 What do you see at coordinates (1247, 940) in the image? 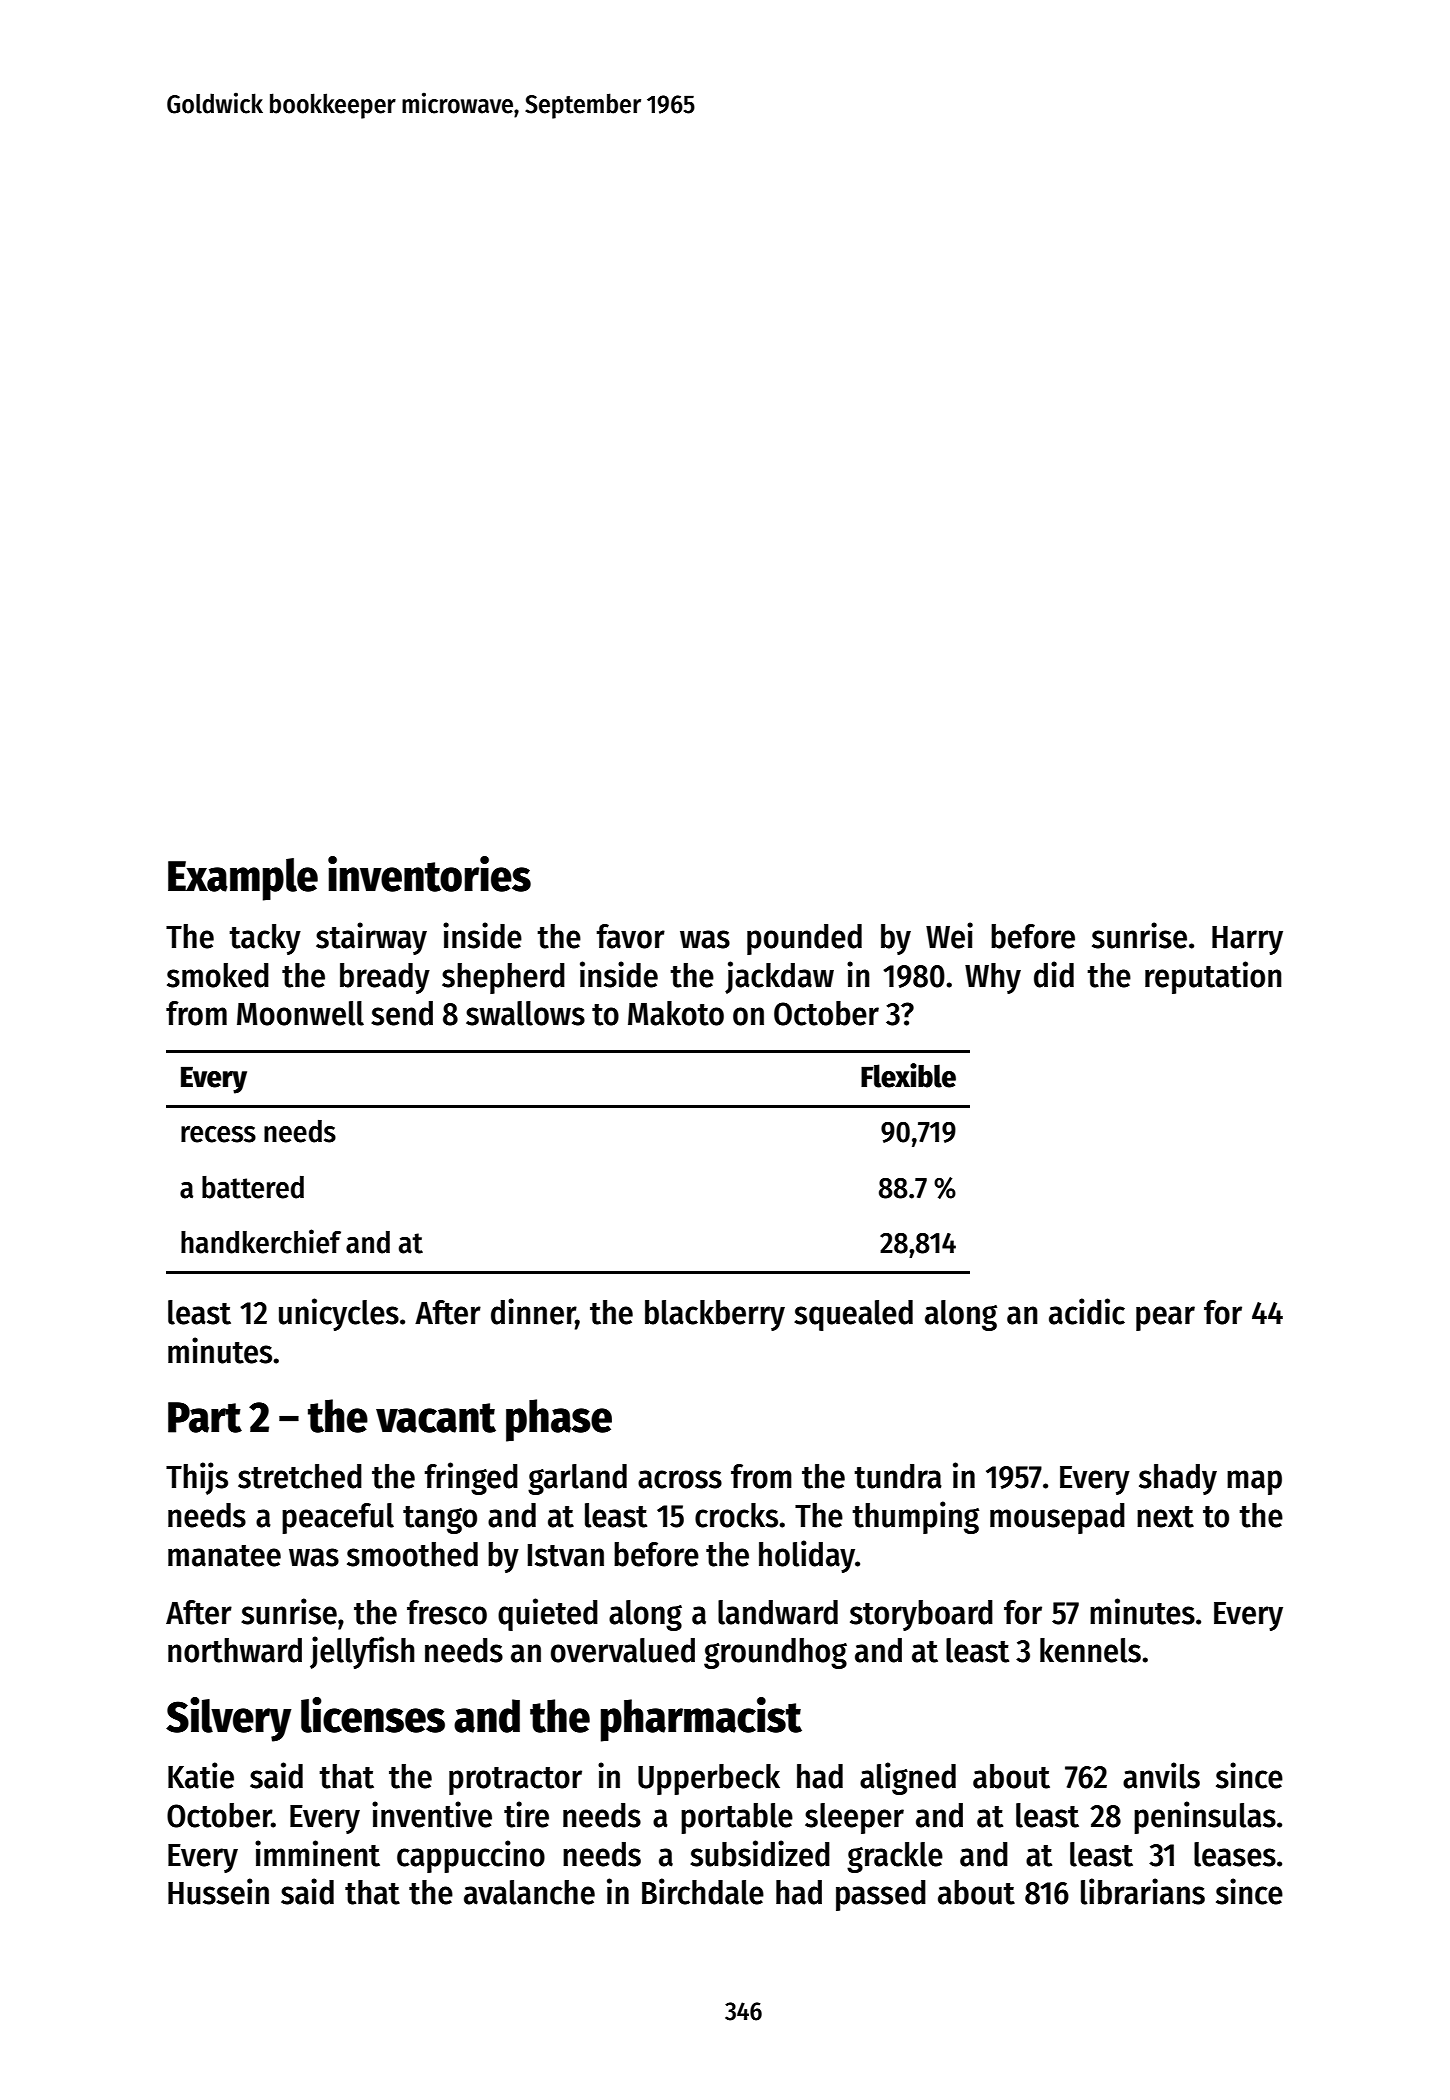
I see `Harry` at bounding box center [1247, 940].
